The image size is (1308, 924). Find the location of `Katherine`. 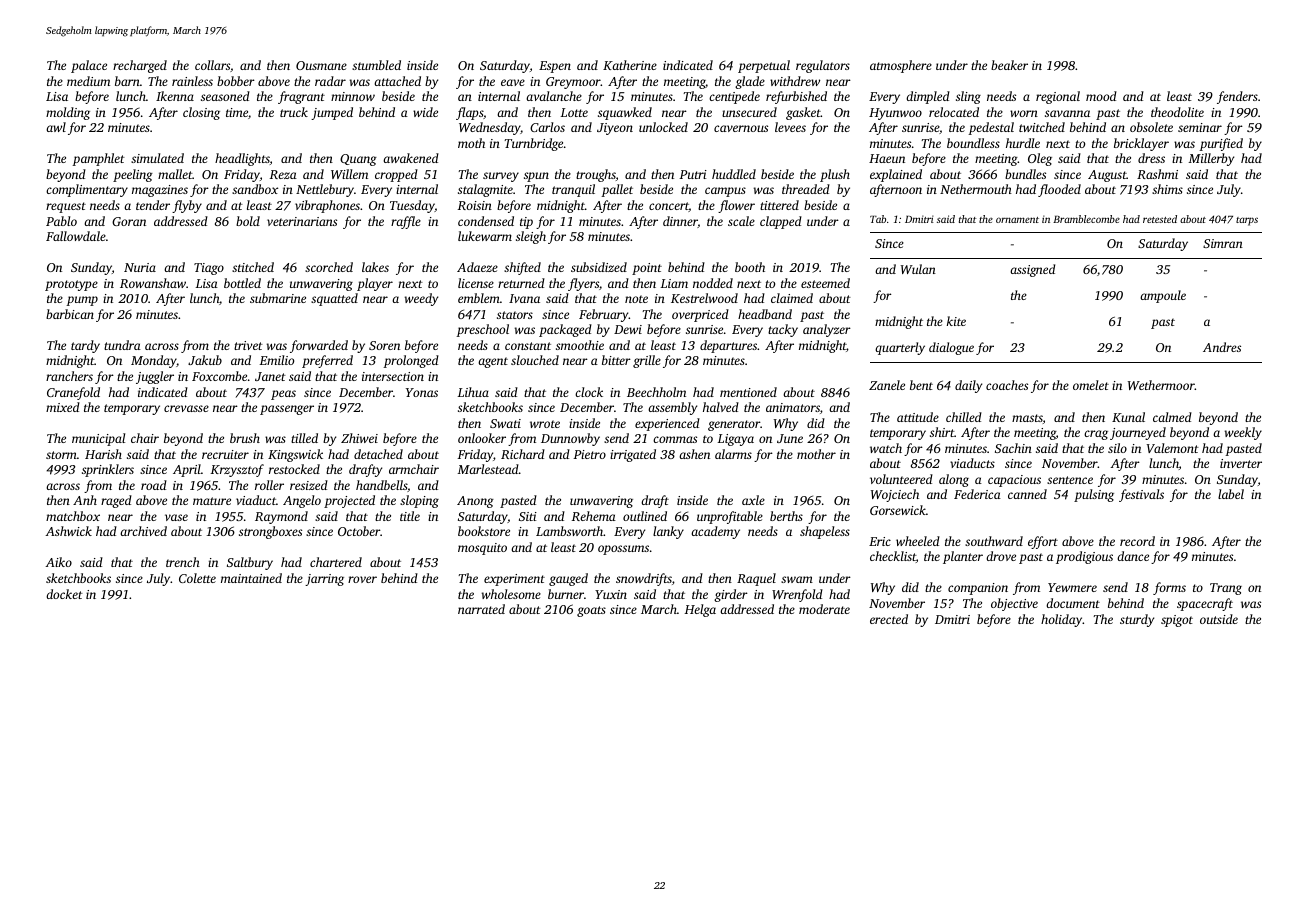

Katherine is located at coordinates (630, 65).
